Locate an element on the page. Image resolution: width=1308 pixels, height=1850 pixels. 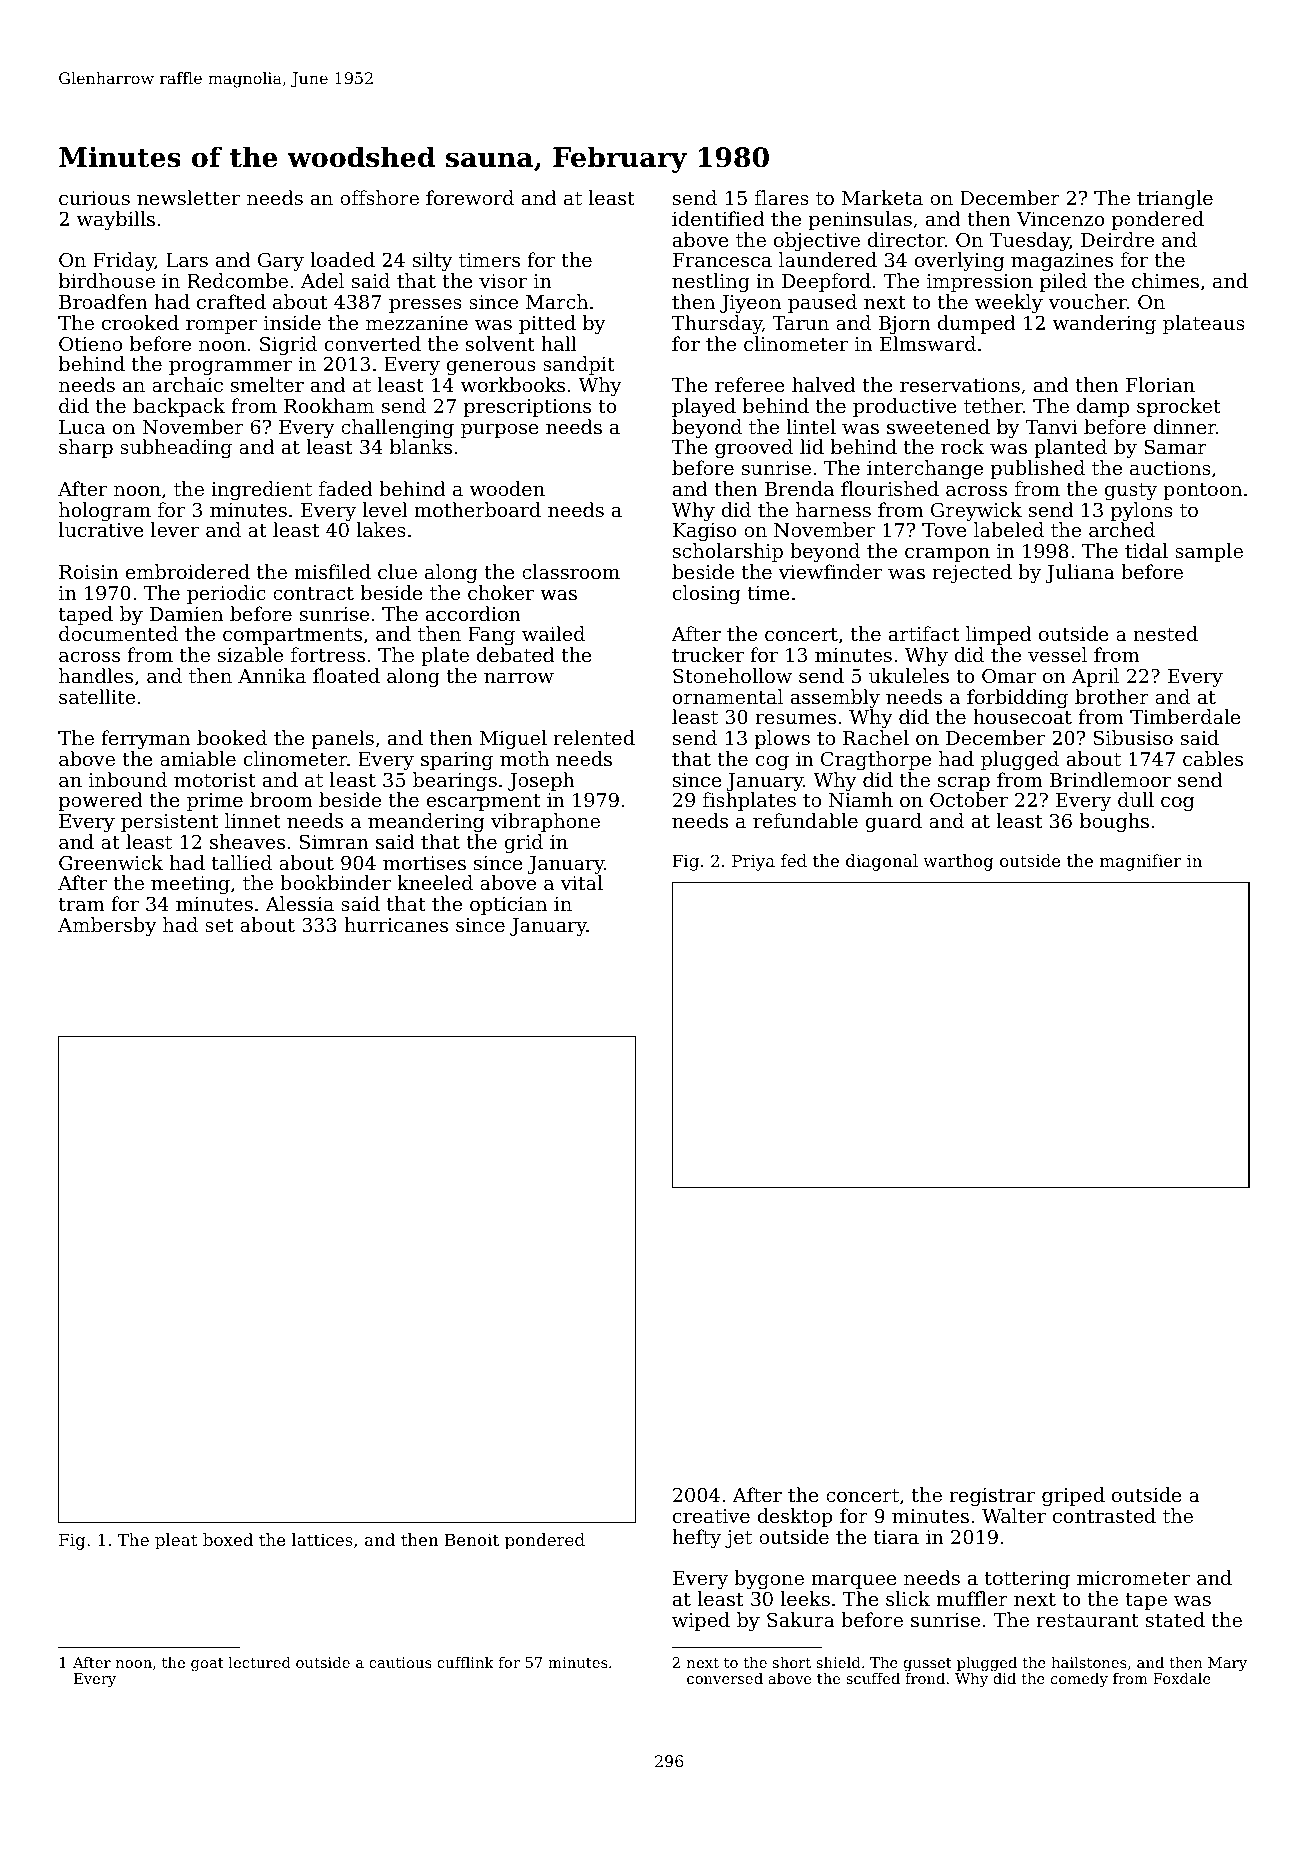
Florian is located at coordinates (1160, 384).
